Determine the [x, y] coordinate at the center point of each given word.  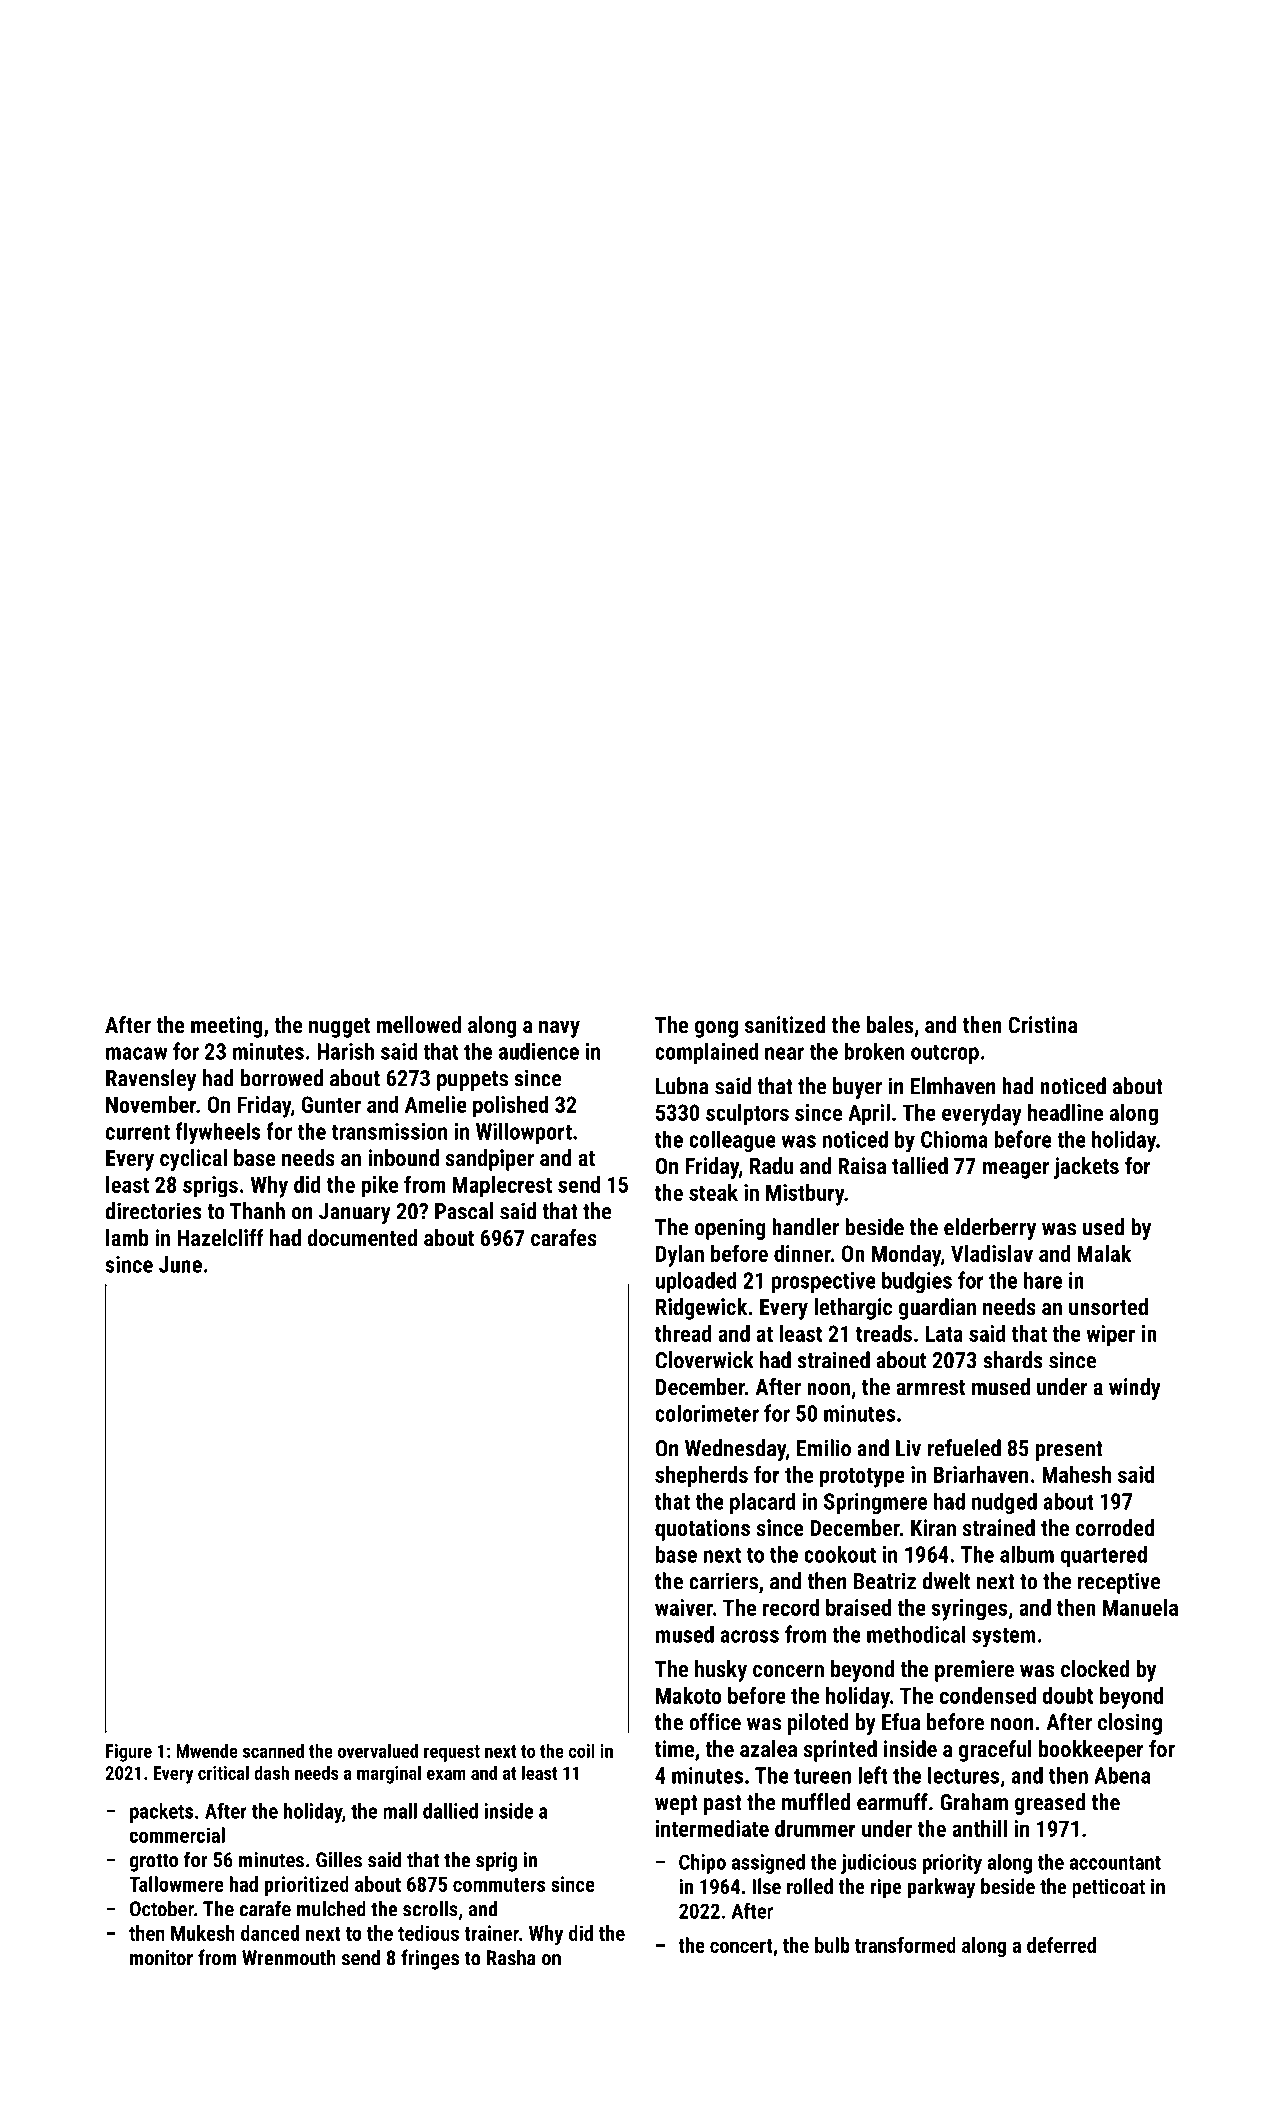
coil [582, 1750]
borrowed [282, 1078]
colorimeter [707, 1413]
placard [762, 1503]
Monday [906, 1256]
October [162, 1908]
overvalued [378, 1750]
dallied [450, 1811]
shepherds [701, 1477]
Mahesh [1076, 1474]
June [180, 1264]
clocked [1095, 1668]
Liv [908, 1448]
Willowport [524, 1133]
